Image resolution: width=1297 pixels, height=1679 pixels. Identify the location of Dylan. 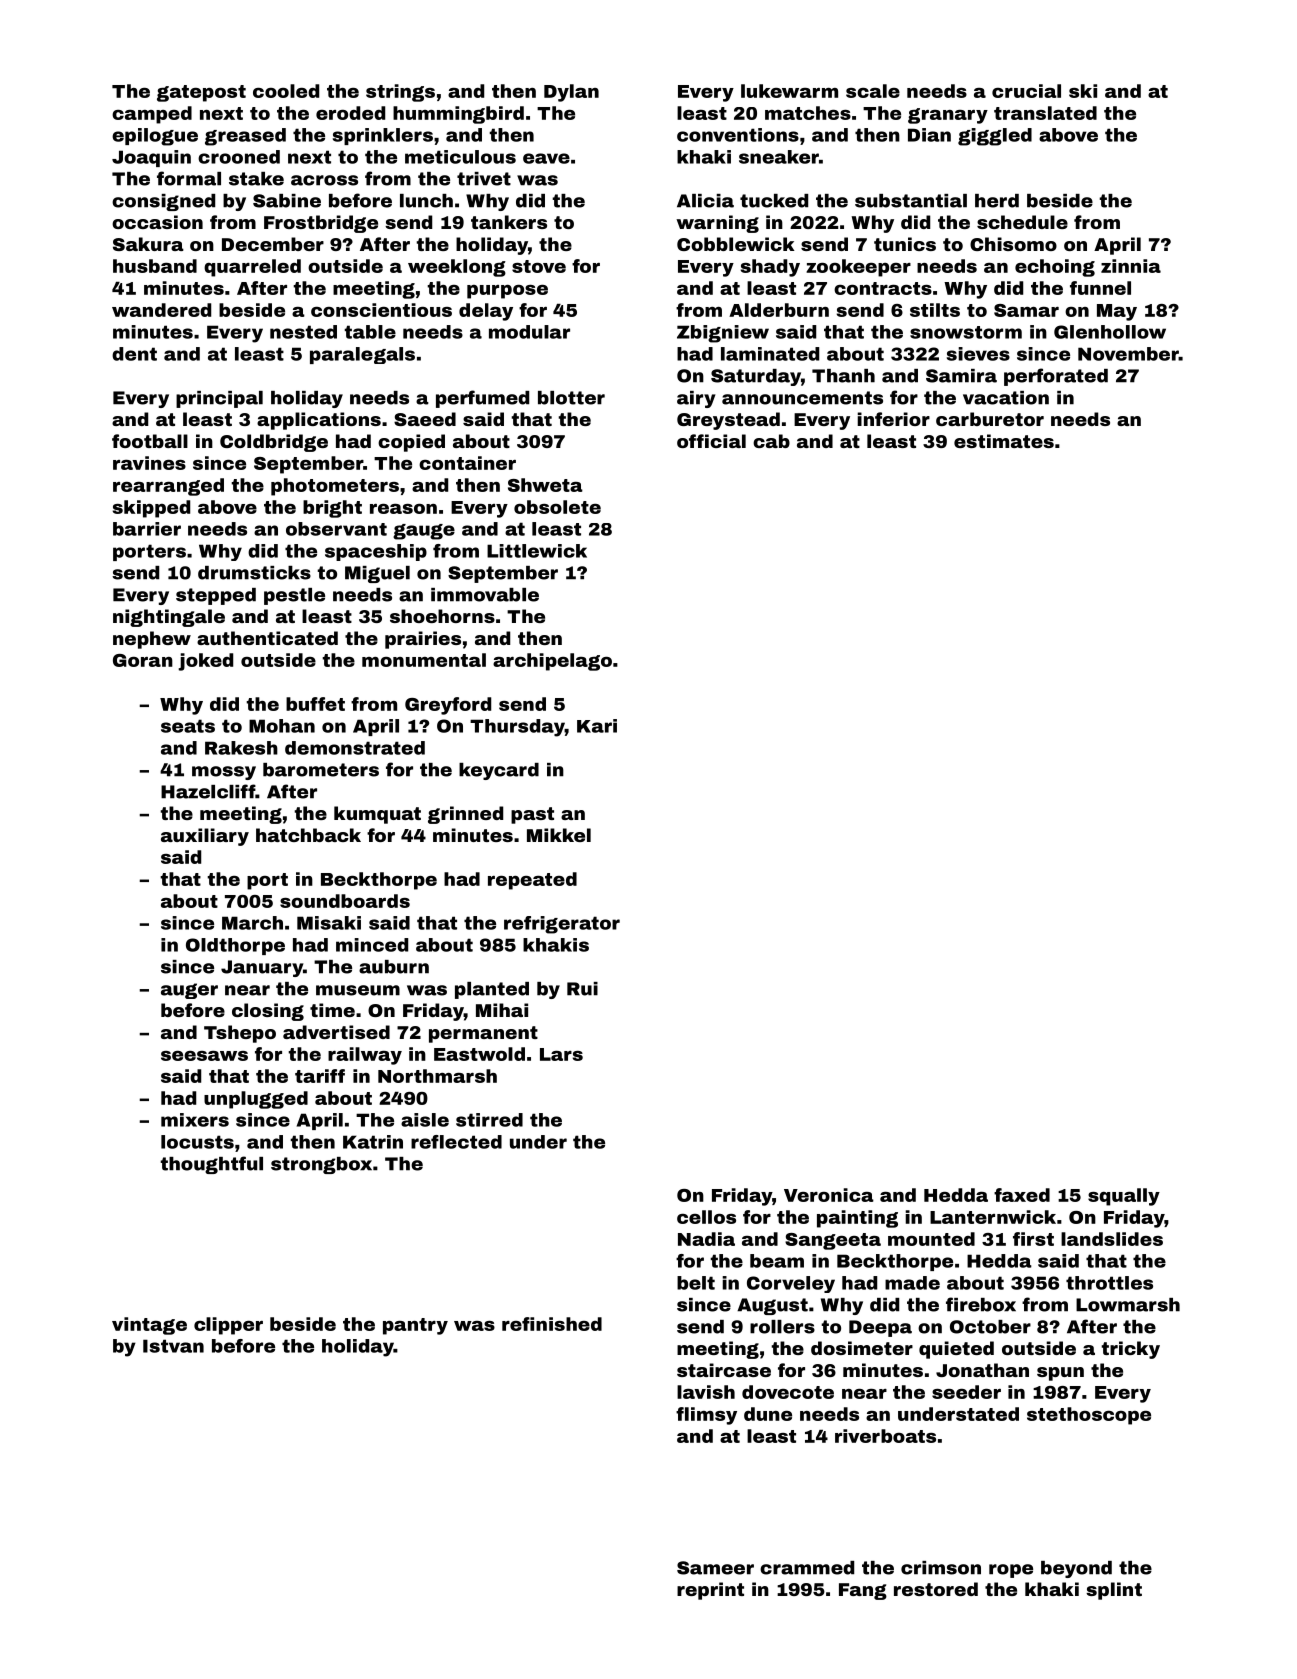
(571, 93).
